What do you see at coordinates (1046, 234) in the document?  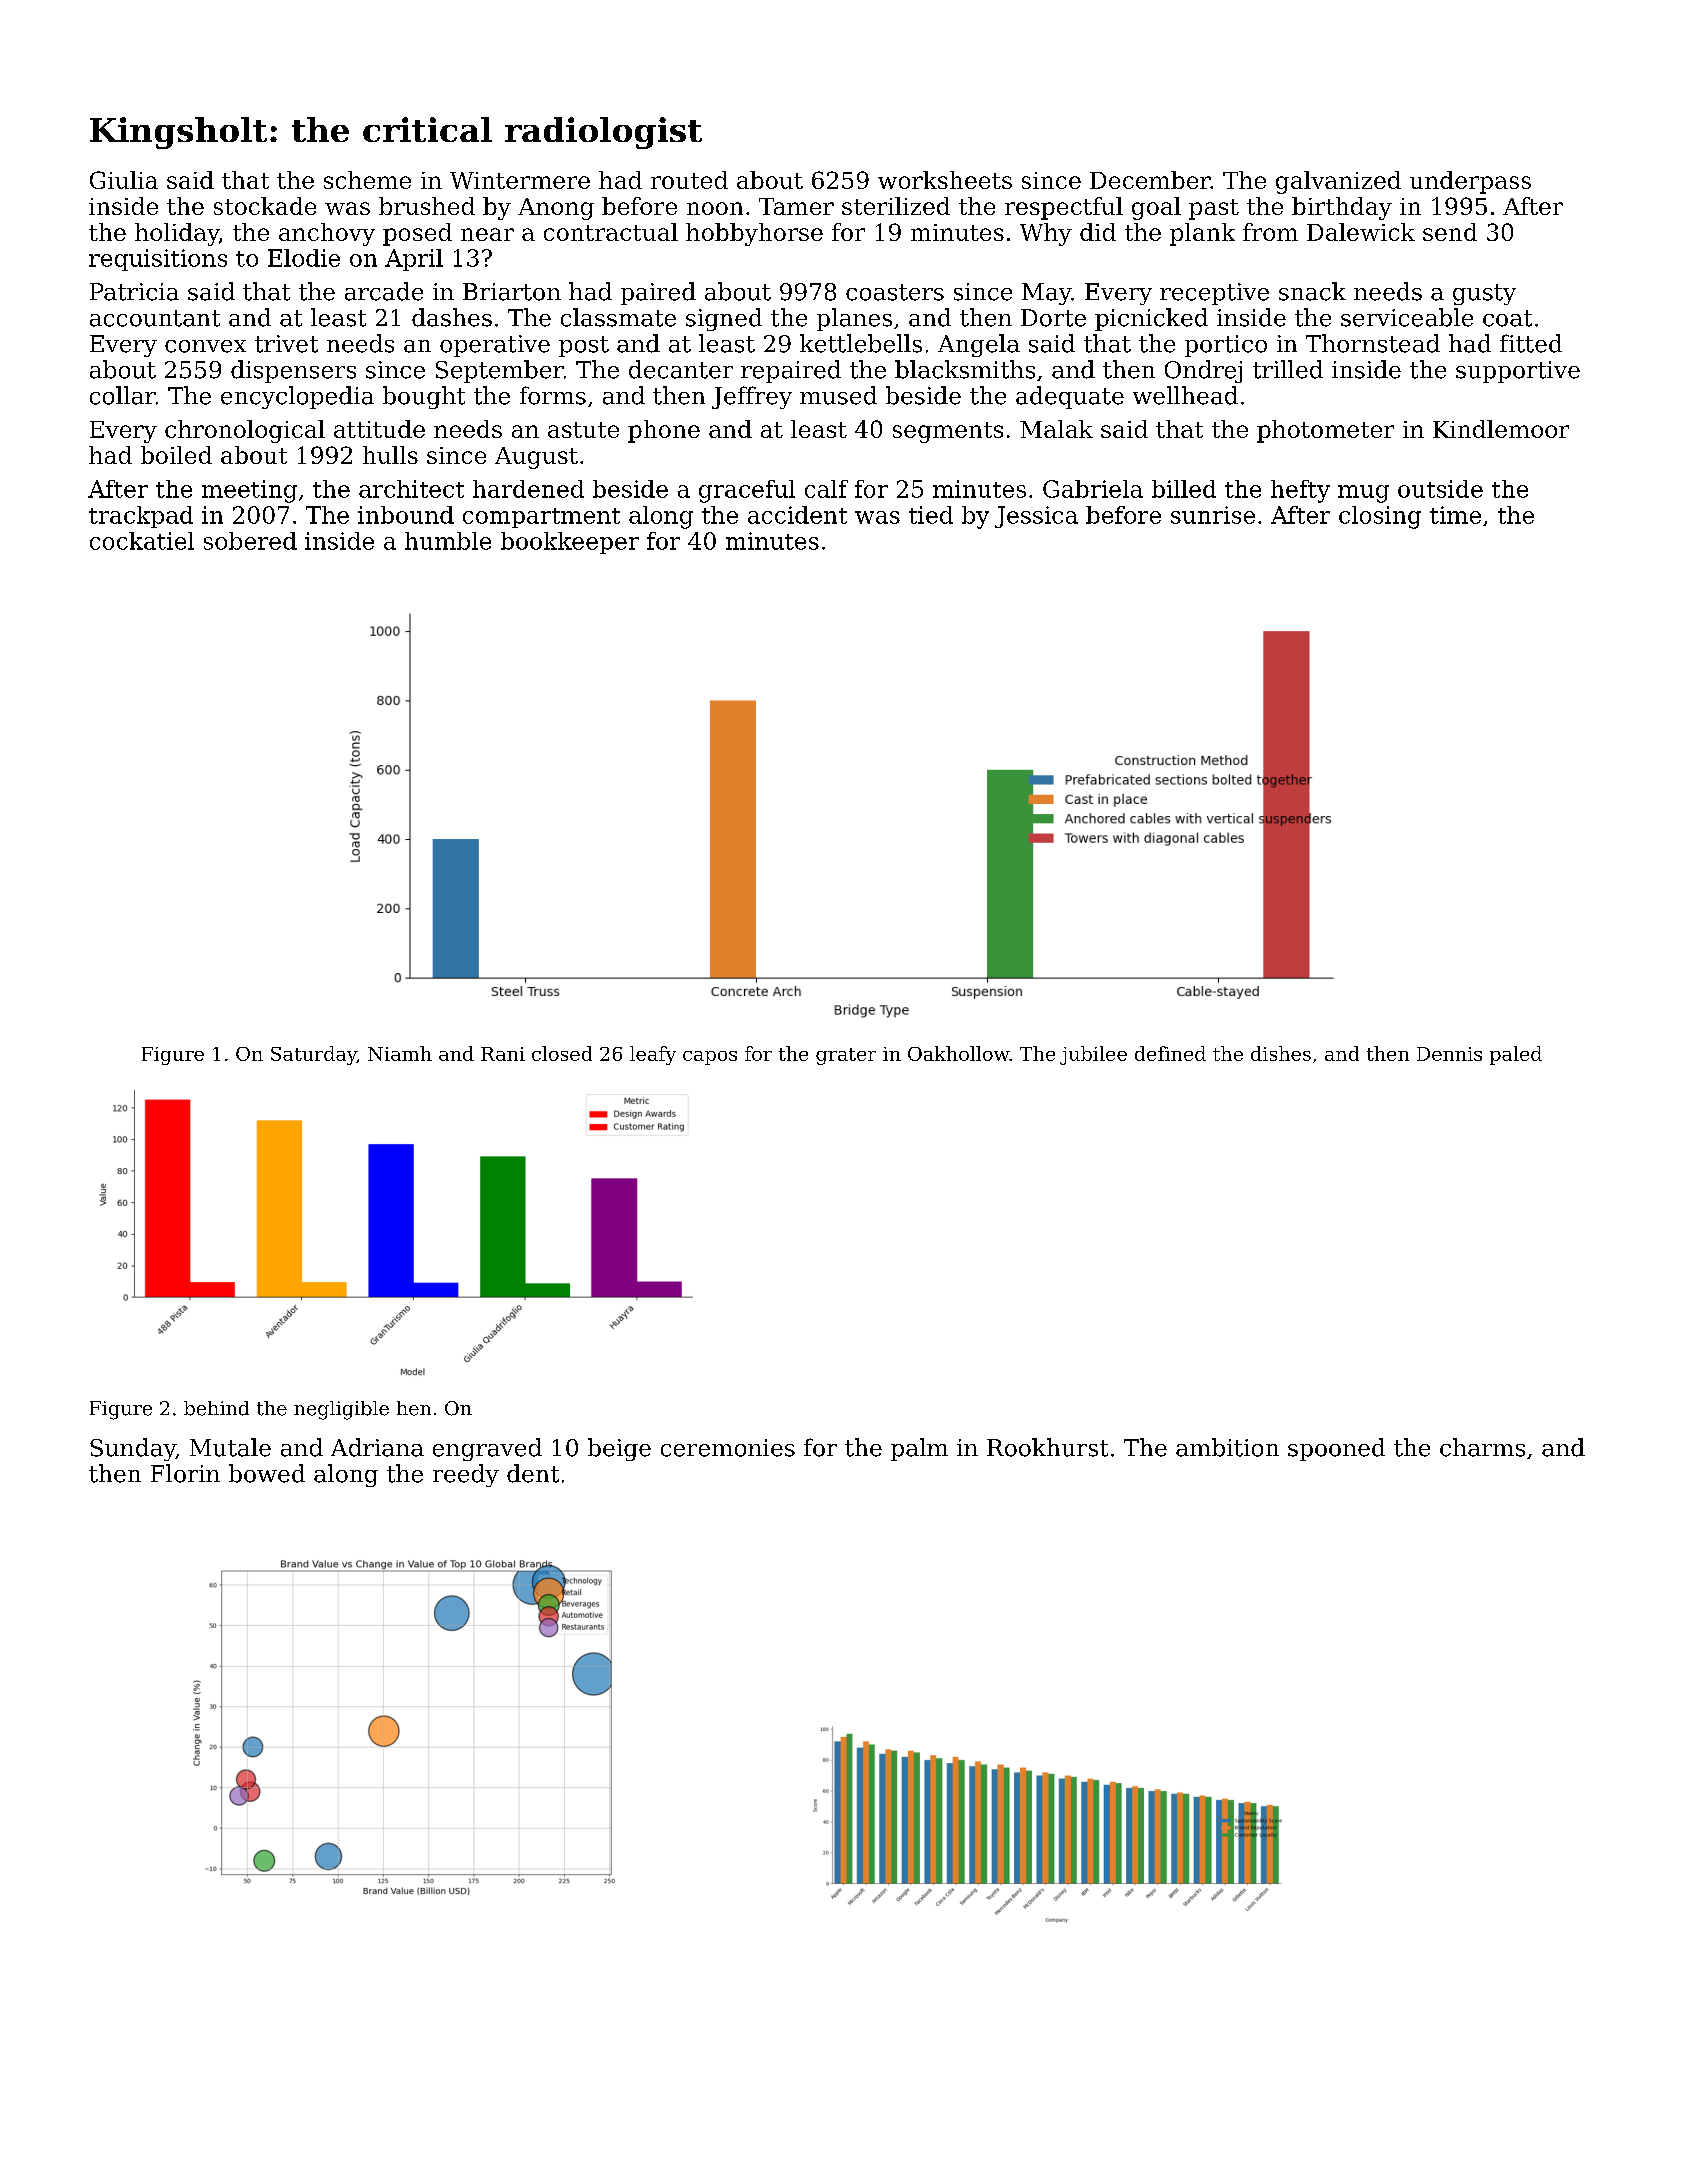 I see `Why` at bounding box center [1046, 234].
